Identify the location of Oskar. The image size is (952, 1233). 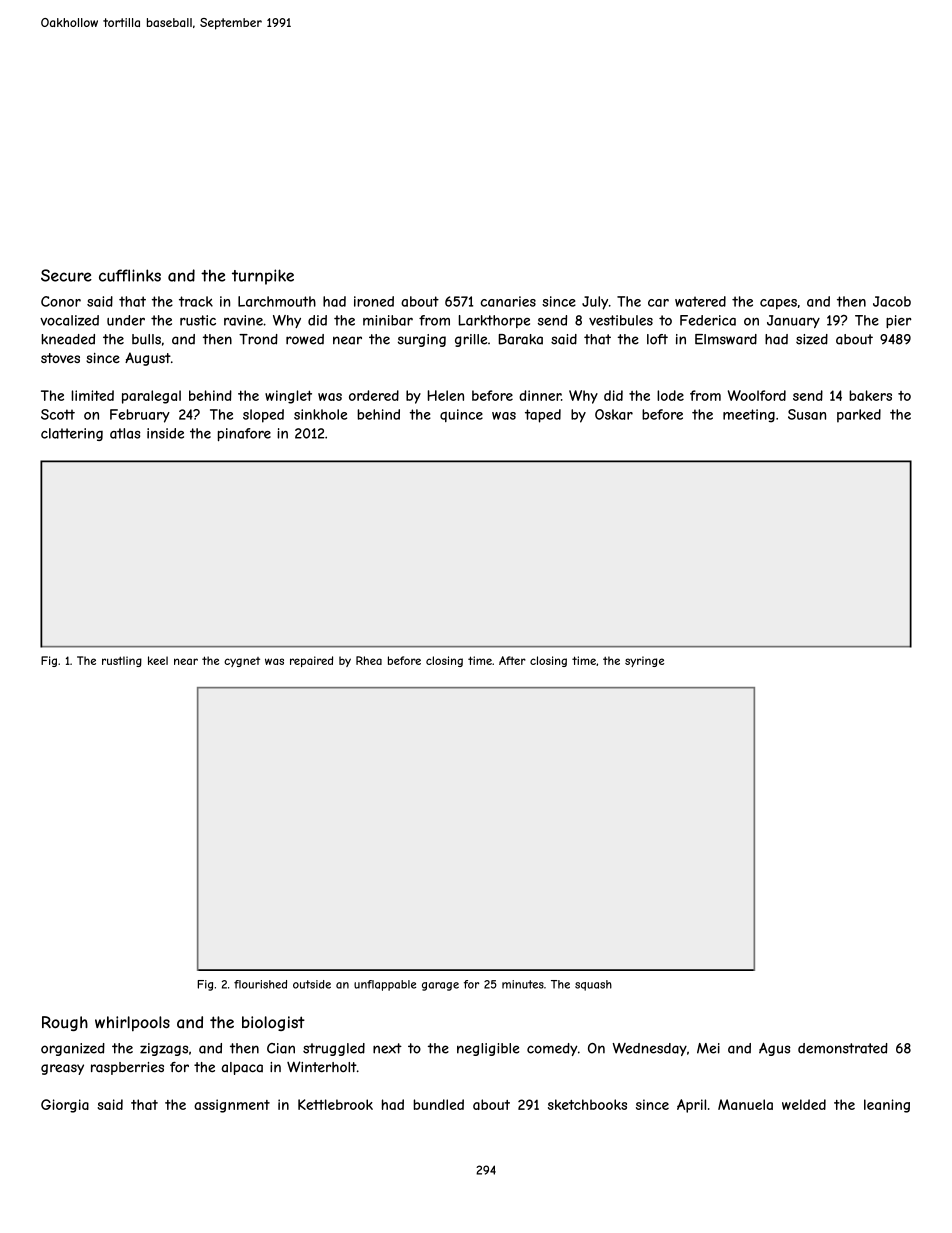
(614, 414).
